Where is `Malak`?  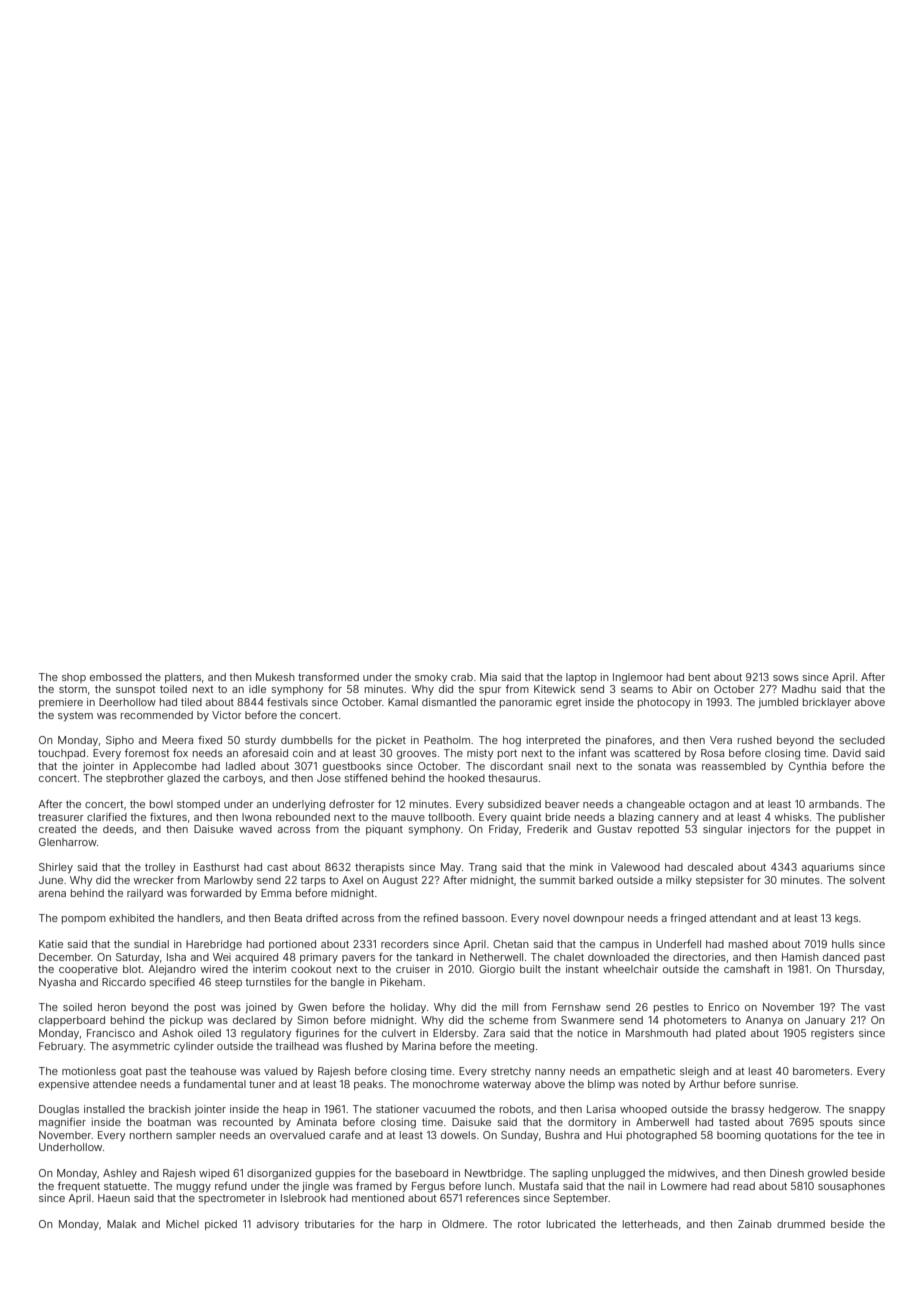
Malak is located at coordinates (122, 1224).
